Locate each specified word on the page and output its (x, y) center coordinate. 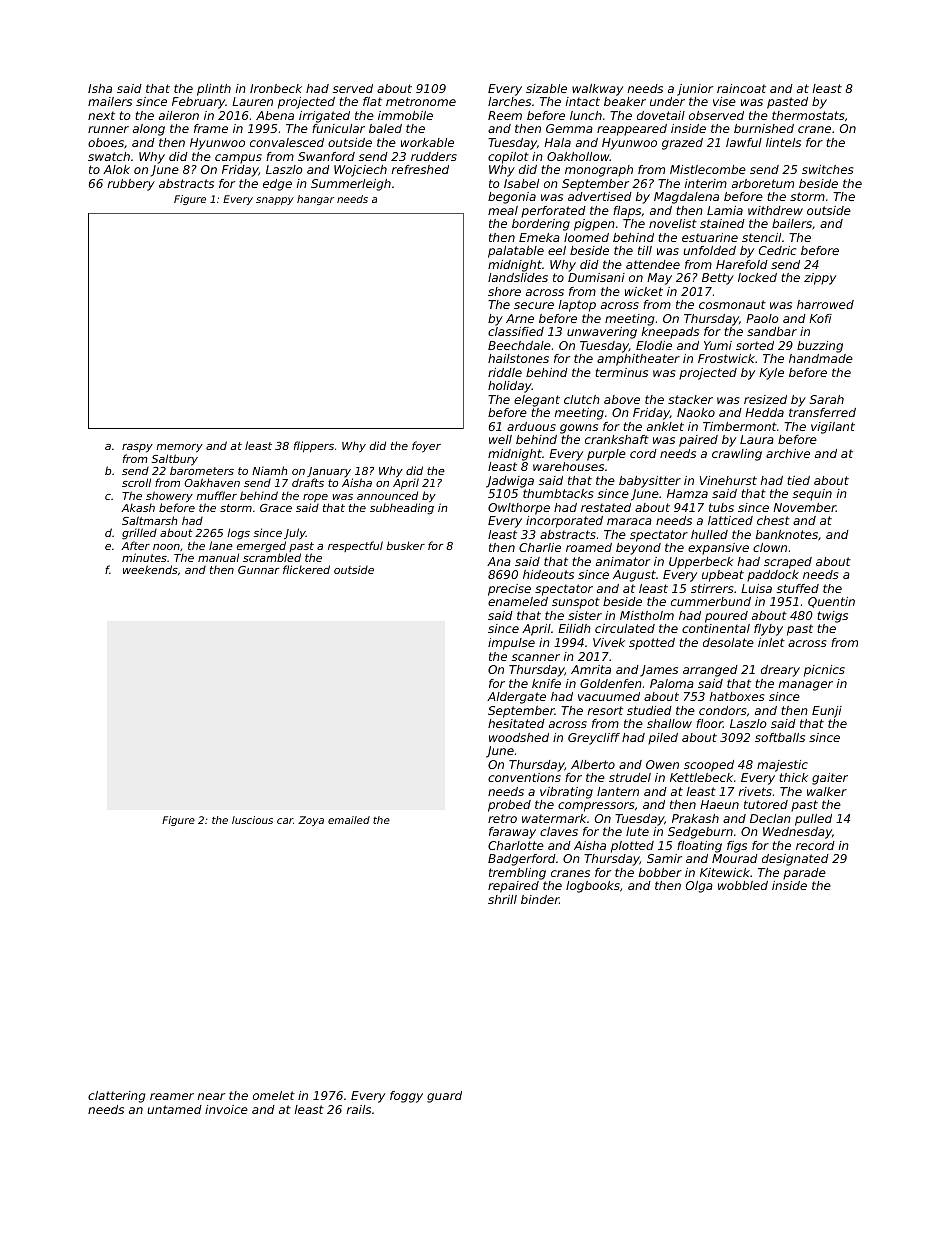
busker (405, 545)
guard (444, 1097)
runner (108, 129)
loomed (586, 237)
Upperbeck (701, 563)
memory (179, 448)
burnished (764, 128)
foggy (406, 1097)
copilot (508, 158)
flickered (306, 569)
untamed (174, 1109)
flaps (627, 212)
